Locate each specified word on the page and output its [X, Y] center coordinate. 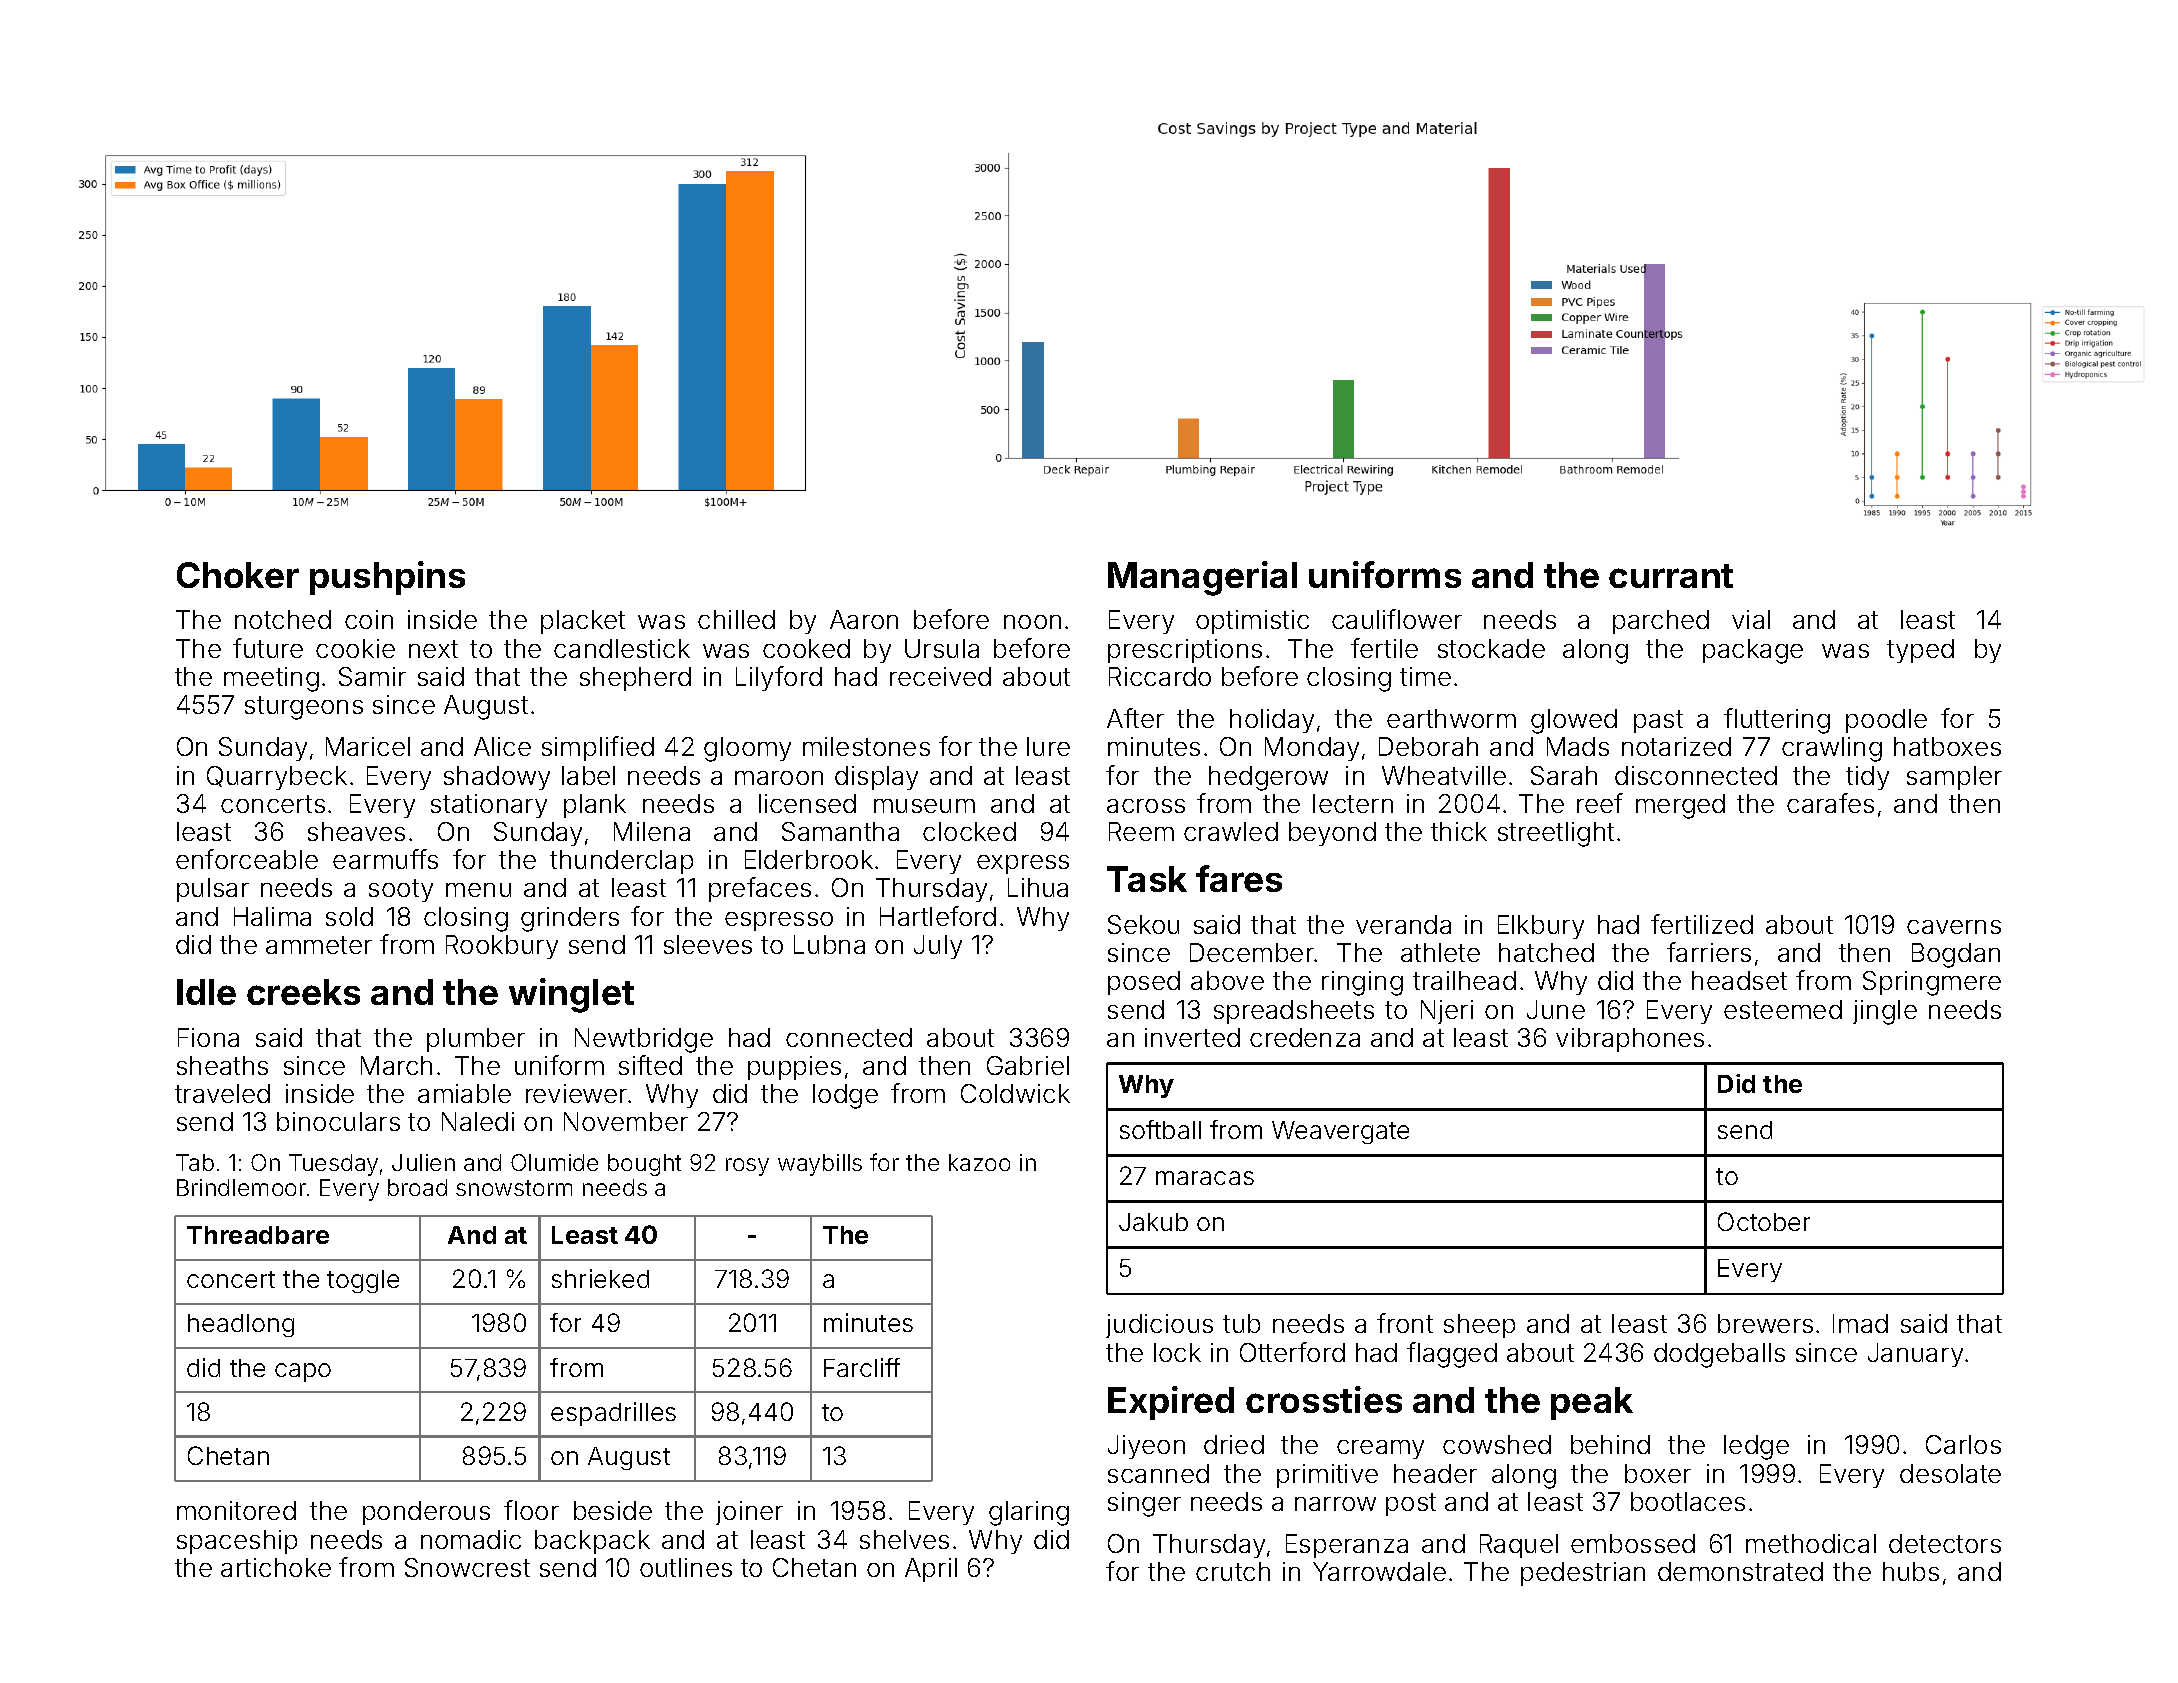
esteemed [1783, 1009]
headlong [241, 1325]
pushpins [387, 578]
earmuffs [385, 859]
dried [1234, 1444]
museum [924, 806]
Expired [1171, 1403]
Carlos [1963, 1444]
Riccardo [1160, 676]
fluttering [1777, 721]
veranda [1403, 924]
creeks [303, 992]
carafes [1830, 803]
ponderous [426, 1513]
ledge [1756, 1447]
